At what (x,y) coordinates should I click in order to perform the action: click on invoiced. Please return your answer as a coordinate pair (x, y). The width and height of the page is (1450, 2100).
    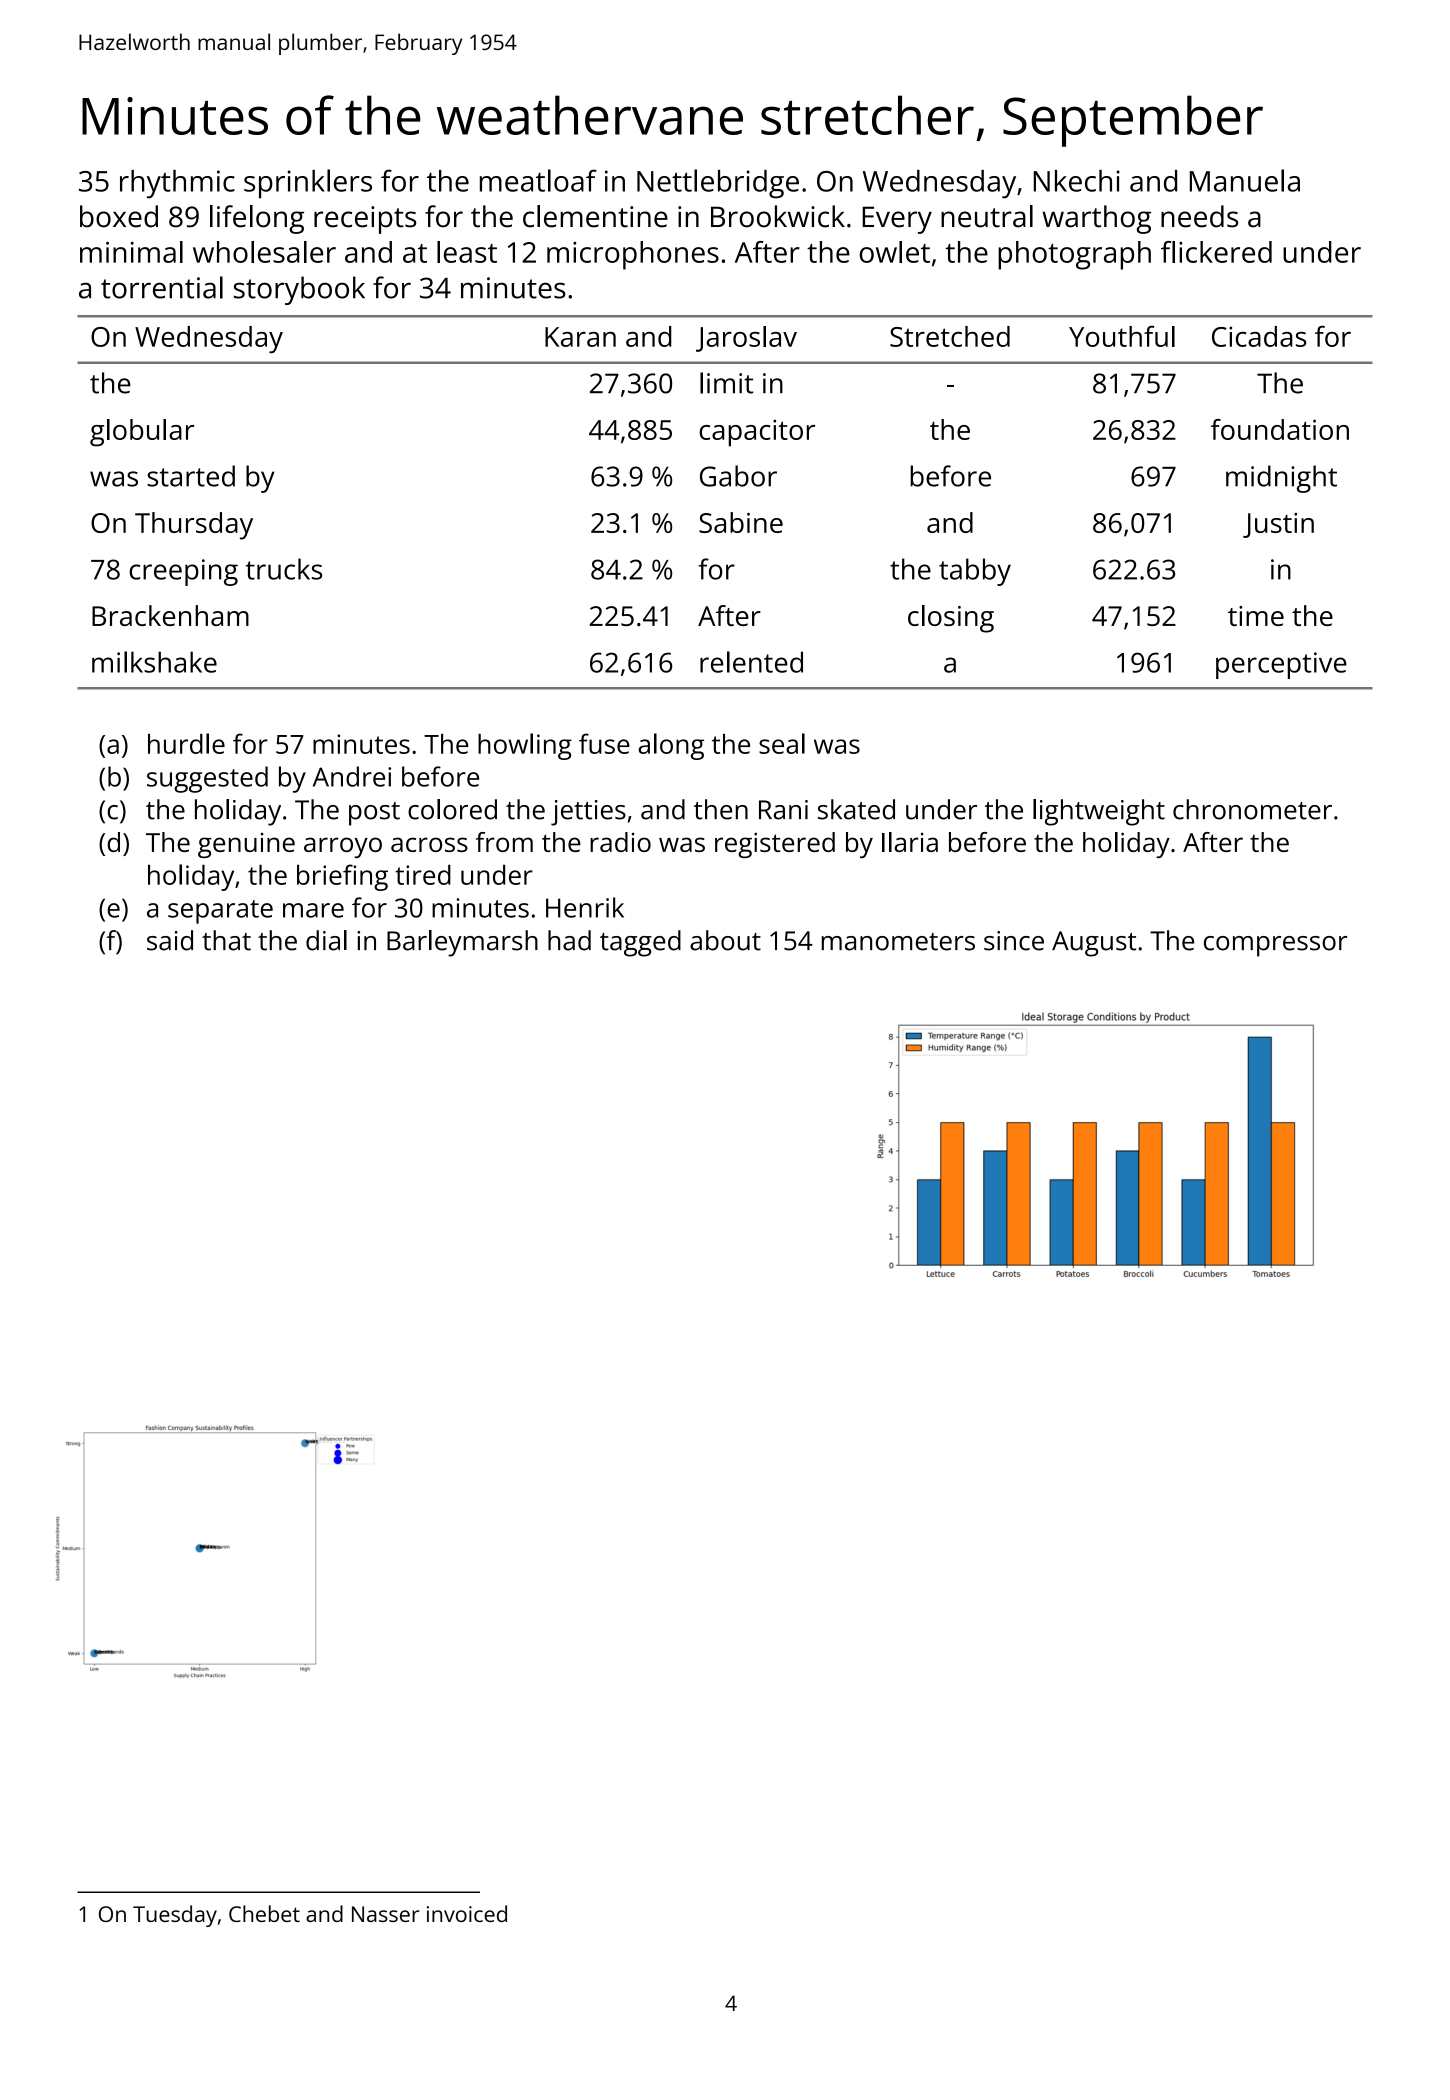
    Looking at the image, I should click on (467, 1913).
